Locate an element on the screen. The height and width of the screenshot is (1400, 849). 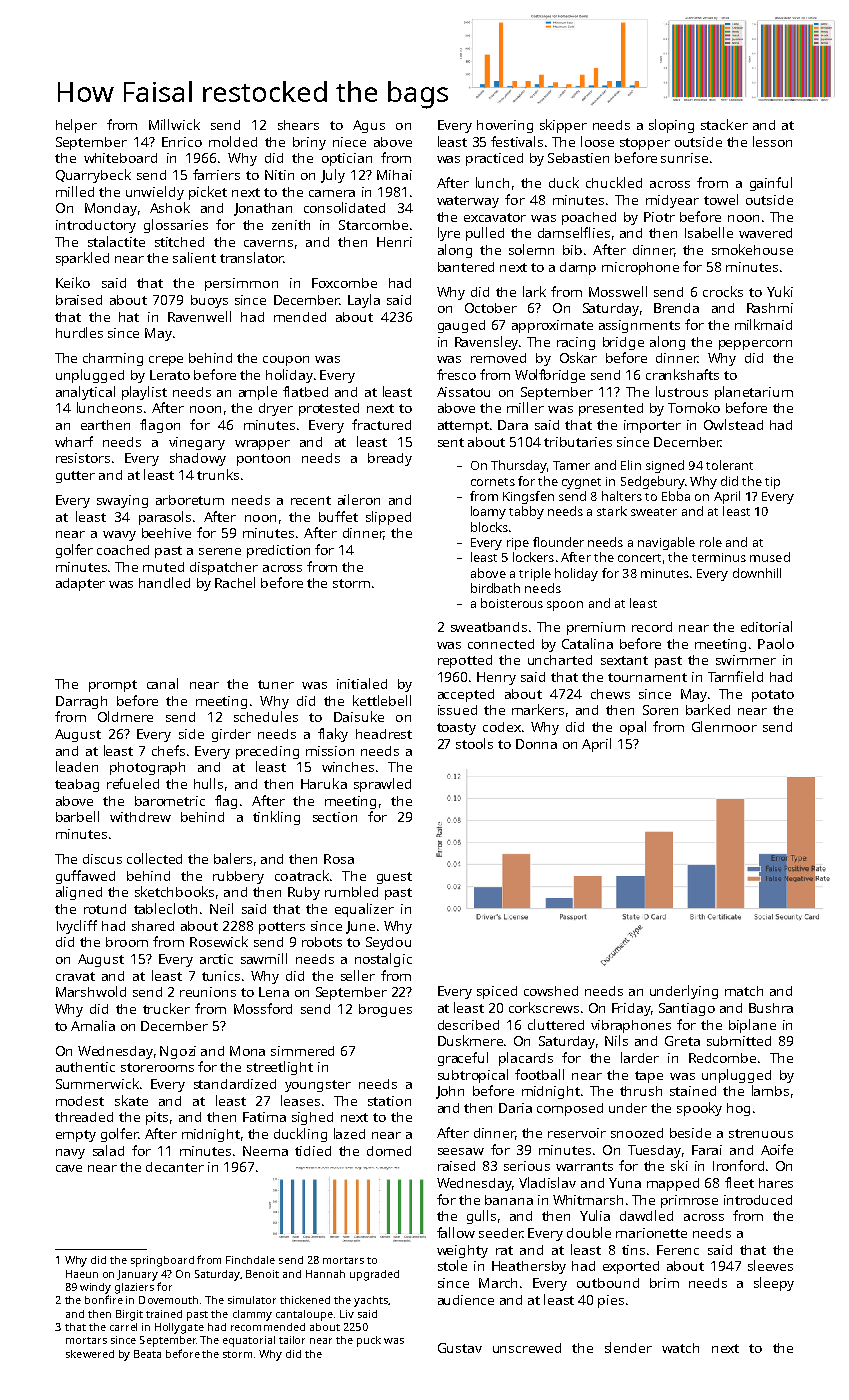
springboard is located at coordinates (162, 1261).
